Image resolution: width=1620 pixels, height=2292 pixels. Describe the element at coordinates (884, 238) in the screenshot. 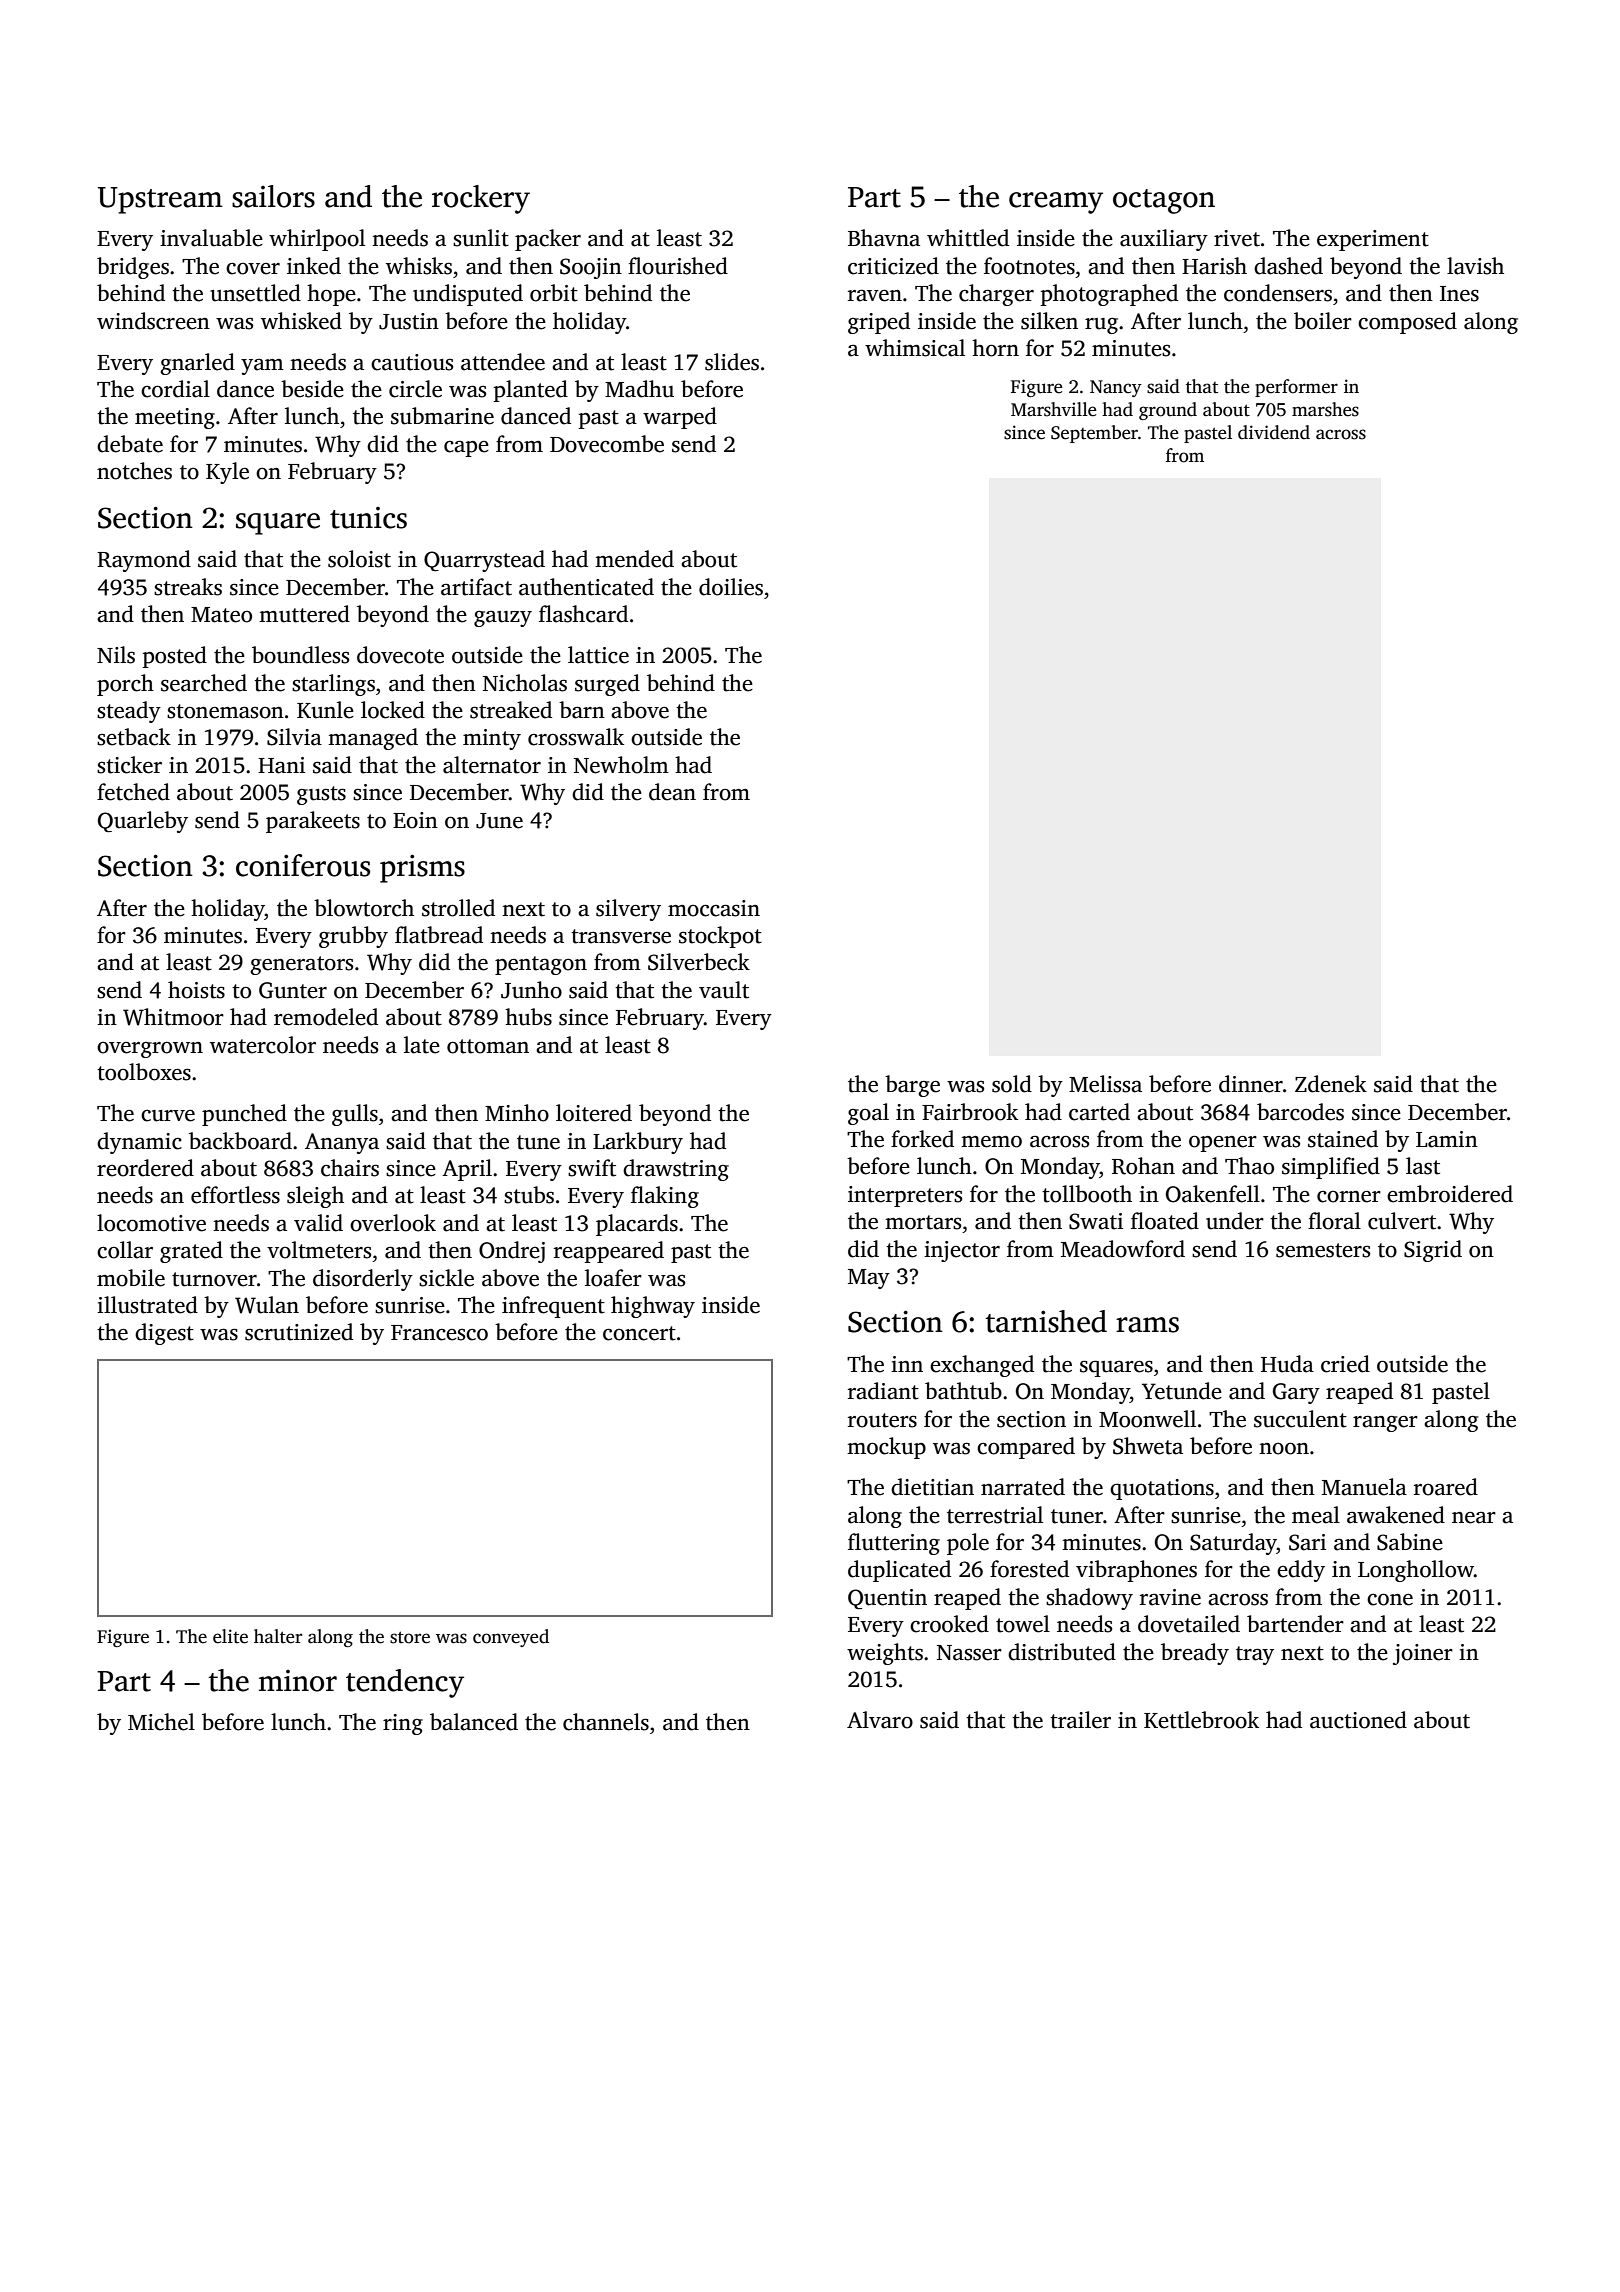

I see `Bhavna` at that location.
